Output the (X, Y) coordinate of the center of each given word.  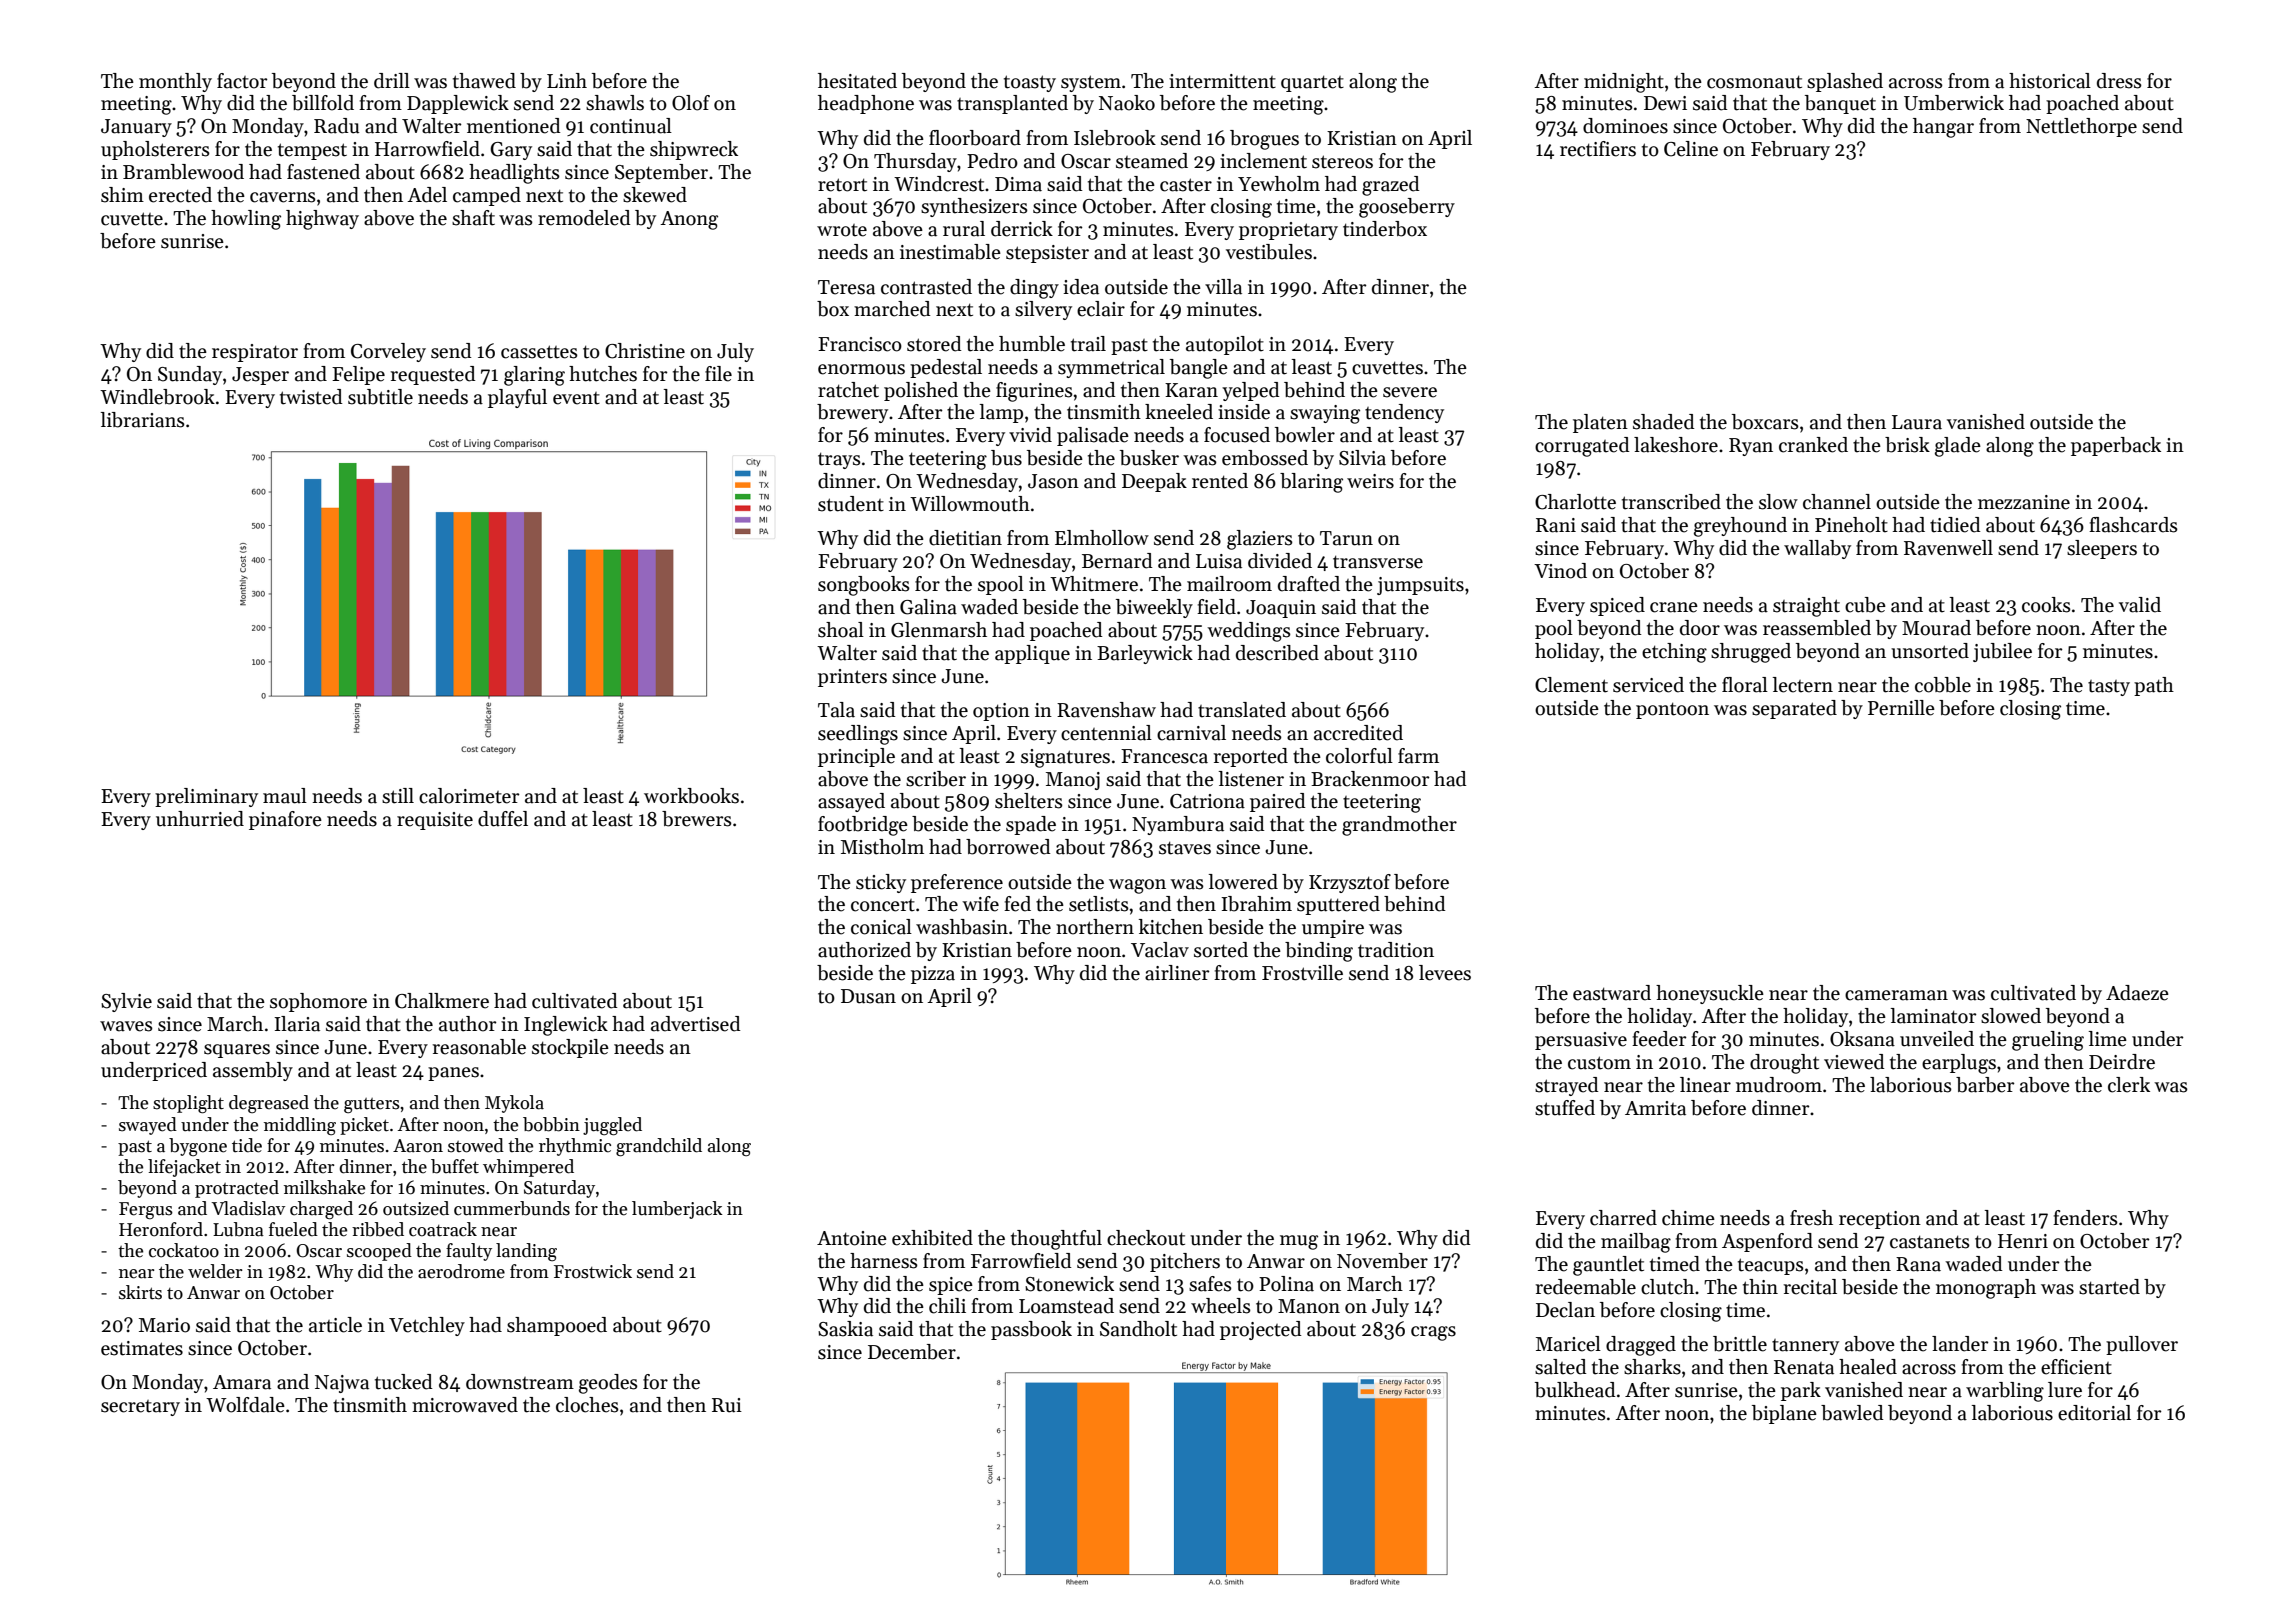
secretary (140, 1408)
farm (1418, 756)
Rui (727, 1405)
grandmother (1399, 826)
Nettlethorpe (2081, 127)
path (2154, 686)
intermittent (1222, 81)
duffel (503, 819)
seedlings (858, 735)
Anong (689, 220)
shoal (841, 630)
